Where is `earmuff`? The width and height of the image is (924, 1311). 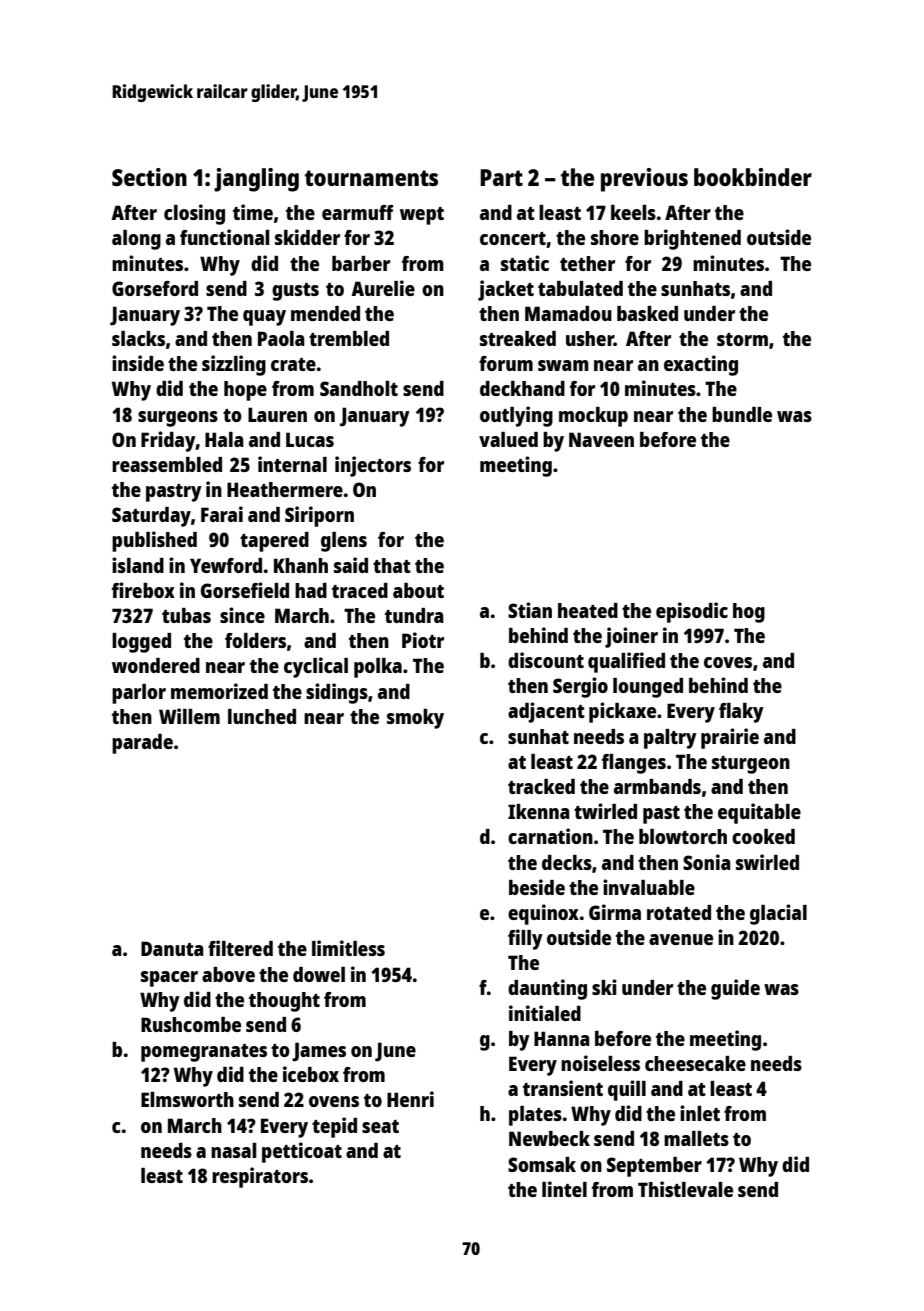
earmuff is located at coordinates (358, 212).
